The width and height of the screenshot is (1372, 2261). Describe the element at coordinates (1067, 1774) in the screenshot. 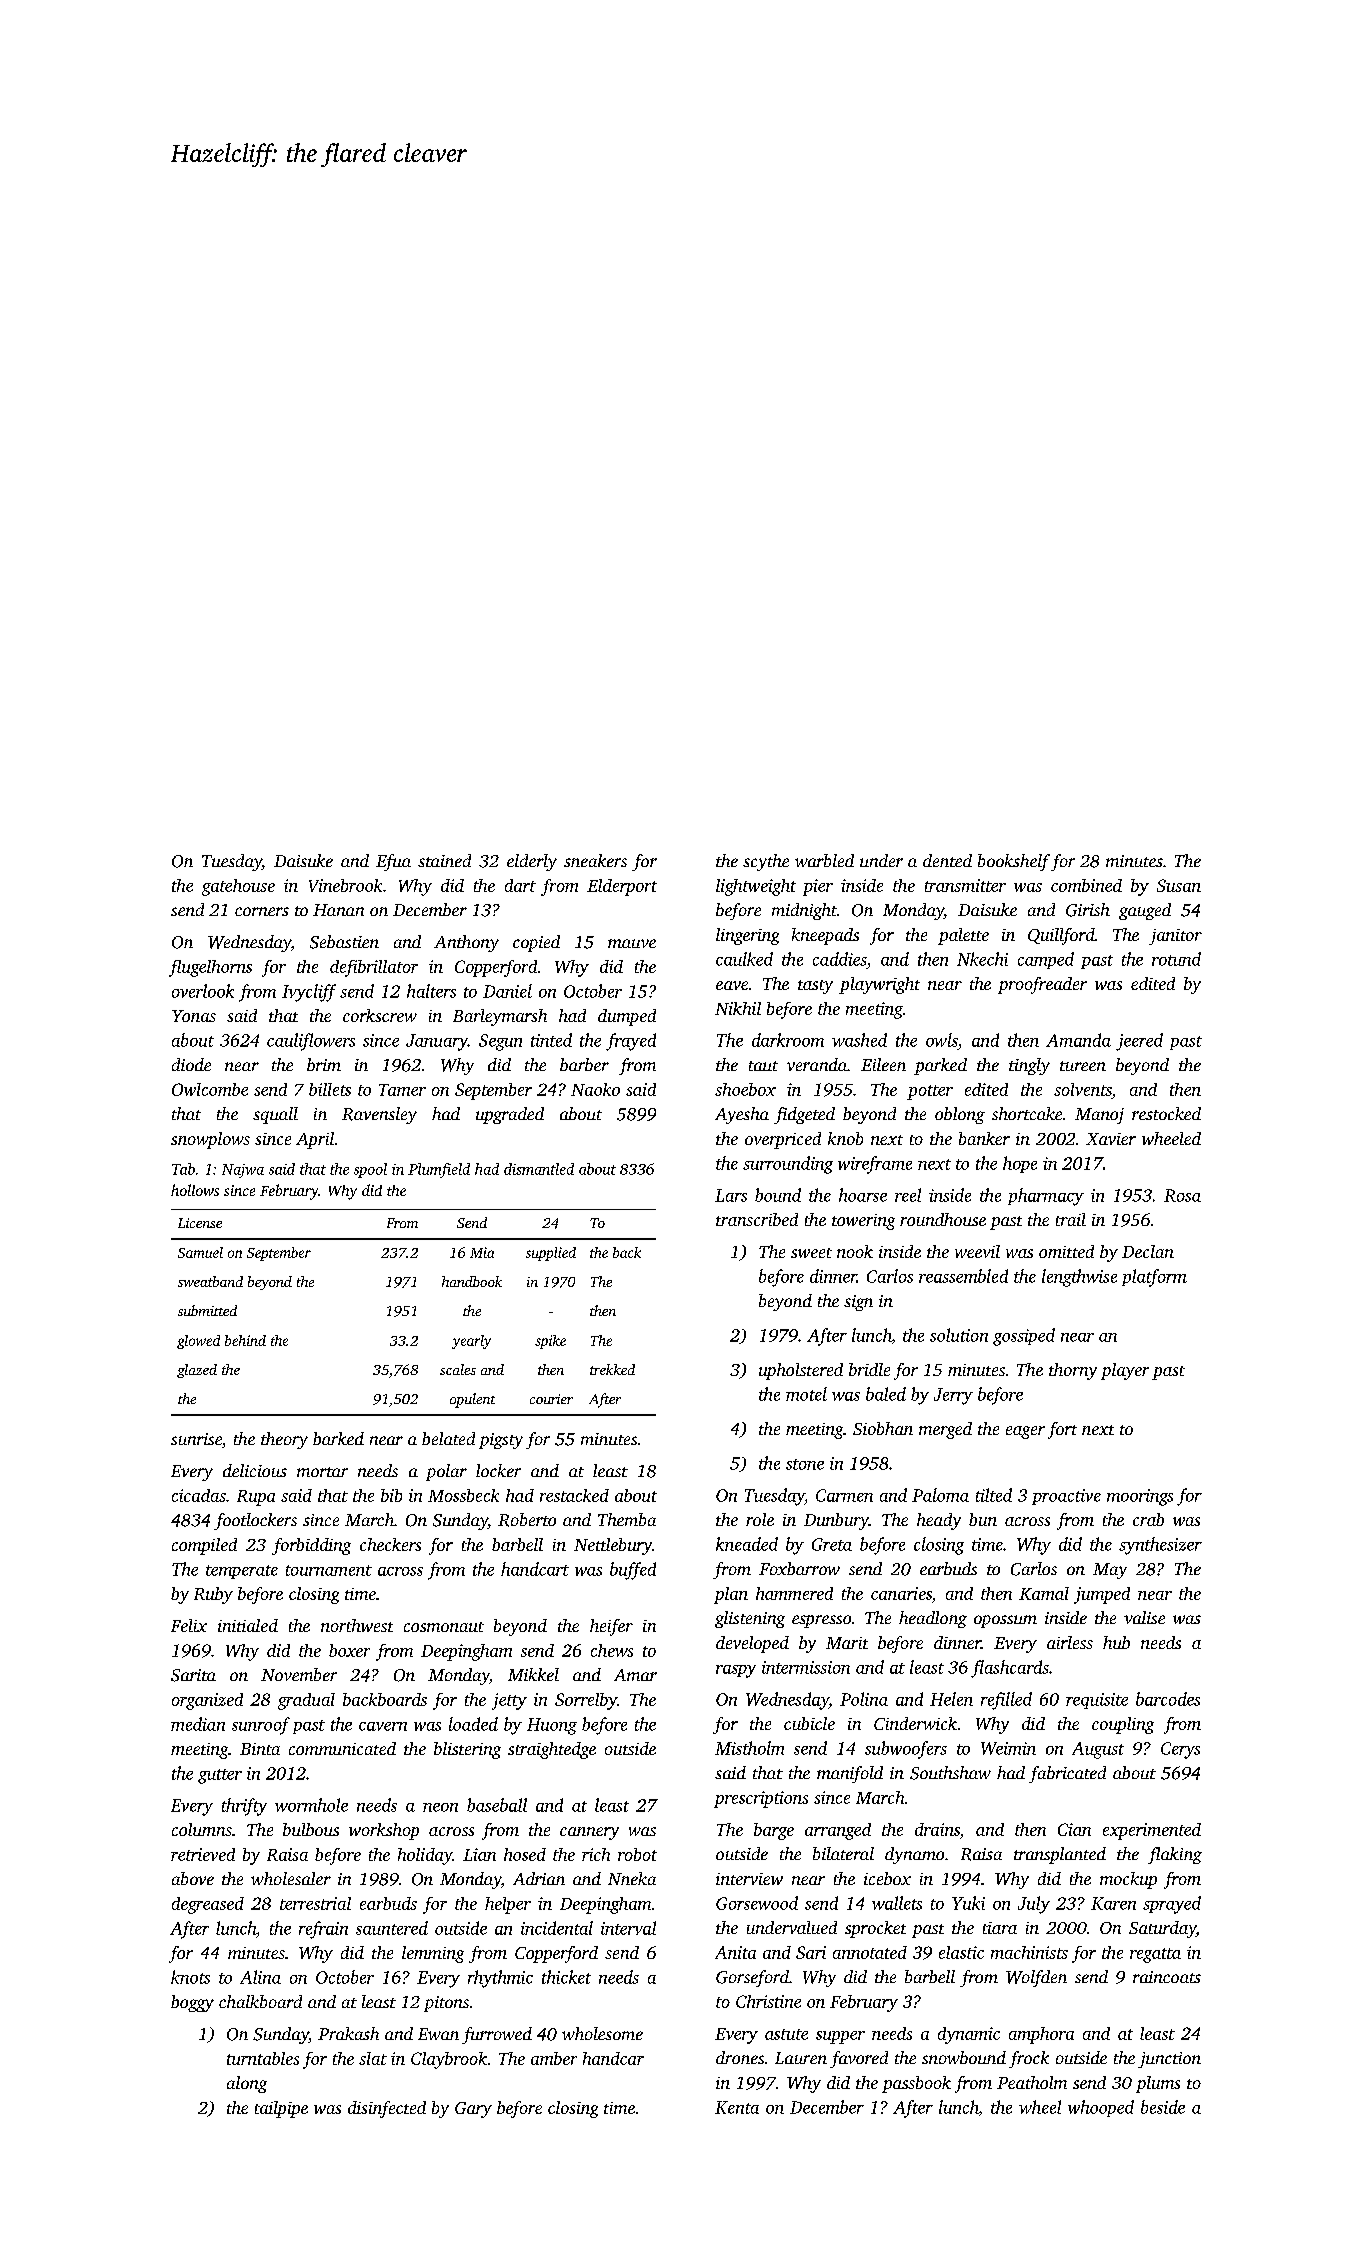

I see `fabricated` at that location.
